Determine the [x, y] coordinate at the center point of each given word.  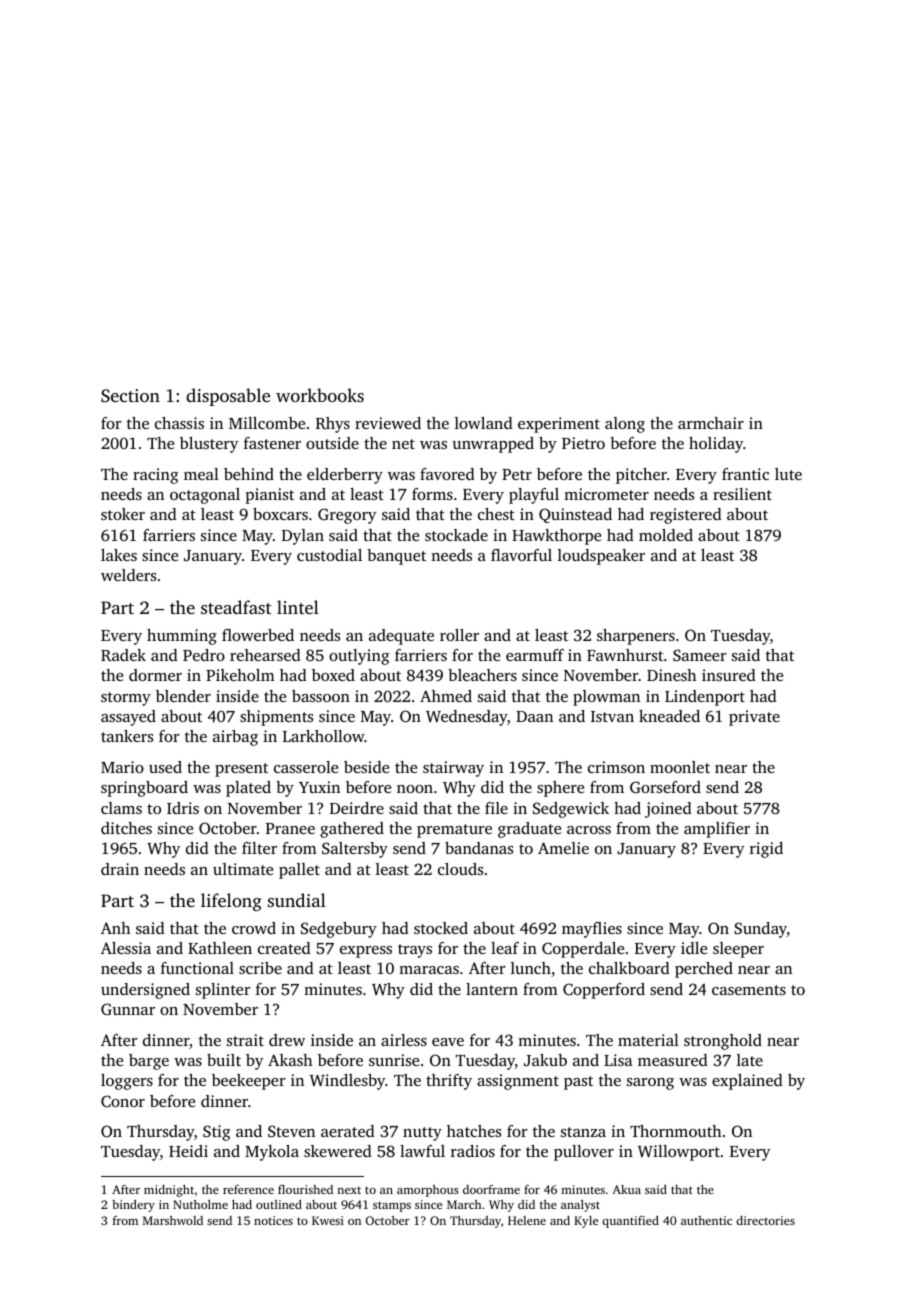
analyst [580, 1206]
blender [183, 696]
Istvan [612, 716]
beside [366, 767]
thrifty [449, 1082]
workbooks [320, 395]
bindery [133, 1206]
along [625, 425]
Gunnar [128, 1009]
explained [747, 1082]
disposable [228, 397]
